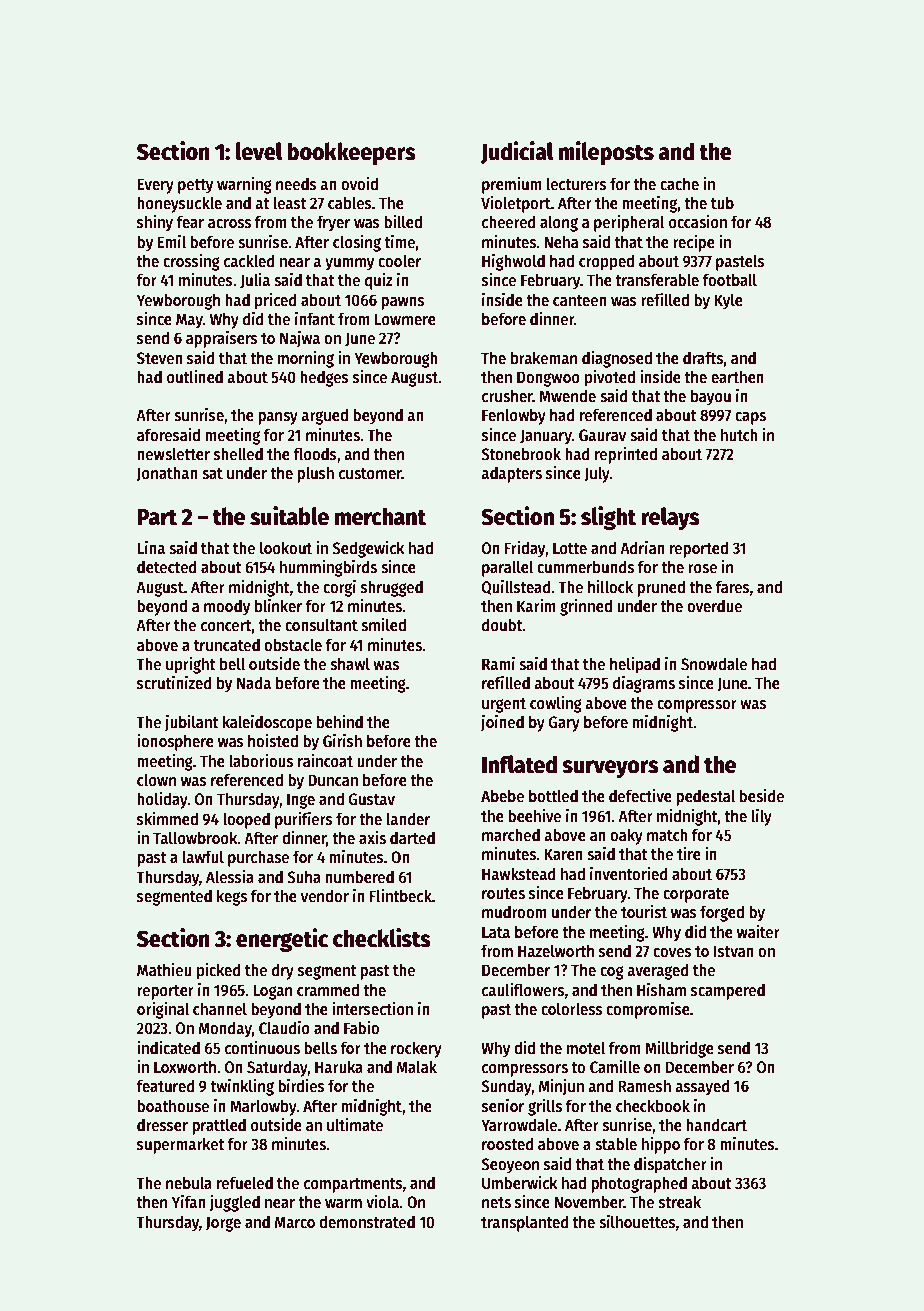 The width and height of the page is (924, 1311). Describe the element at coordinates (606, 153) in the page. I see `mileposts` at that location.
